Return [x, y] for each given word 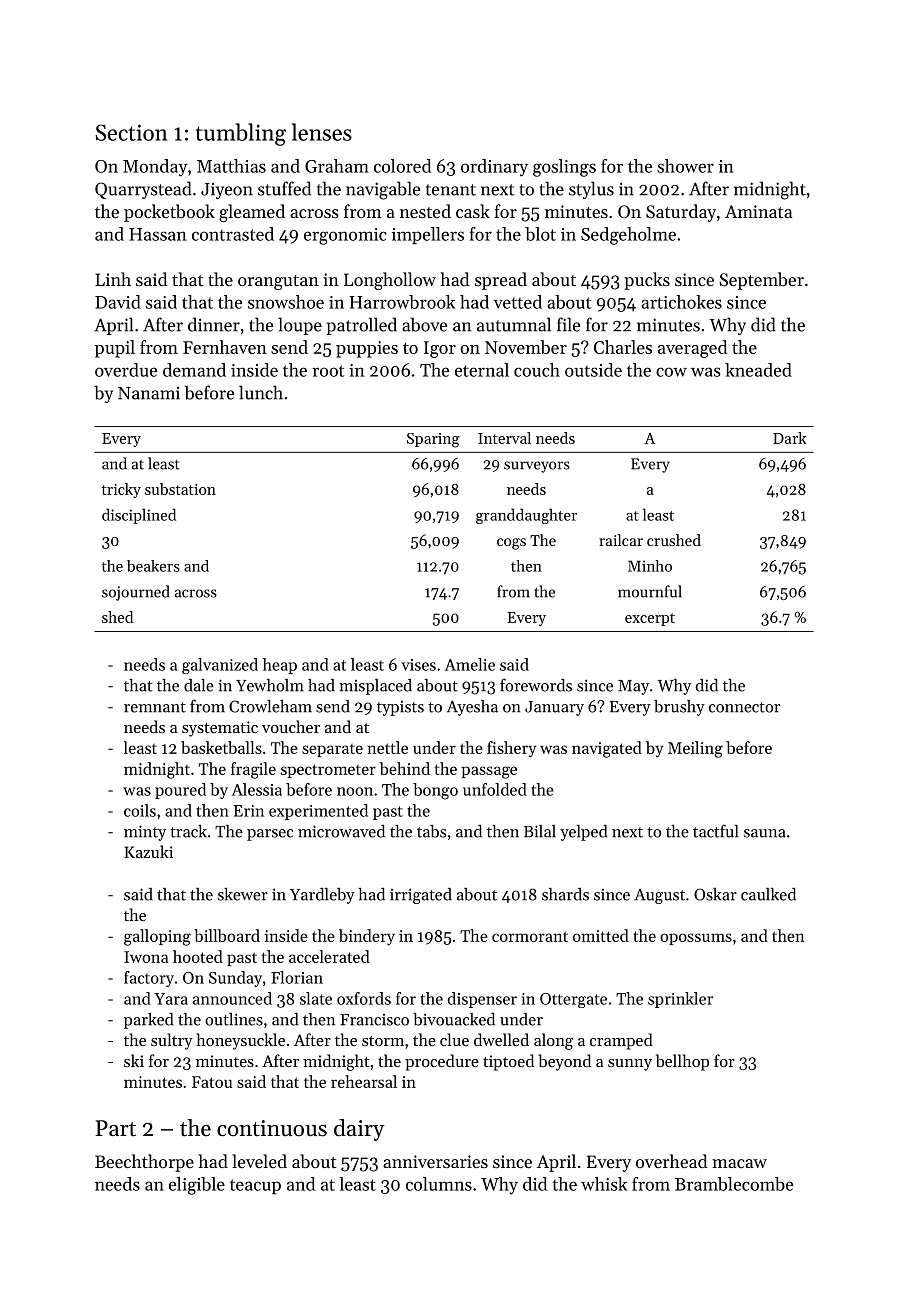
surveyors [537, 467]
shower [685, 166]
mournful [650, 591]
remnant [155, 707]
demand [194, 370]
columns [439, 1184]
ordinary [494, 168]
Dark [790, 438]
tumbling [241, 134]
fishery [511, 749]
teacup [255, 1186]
